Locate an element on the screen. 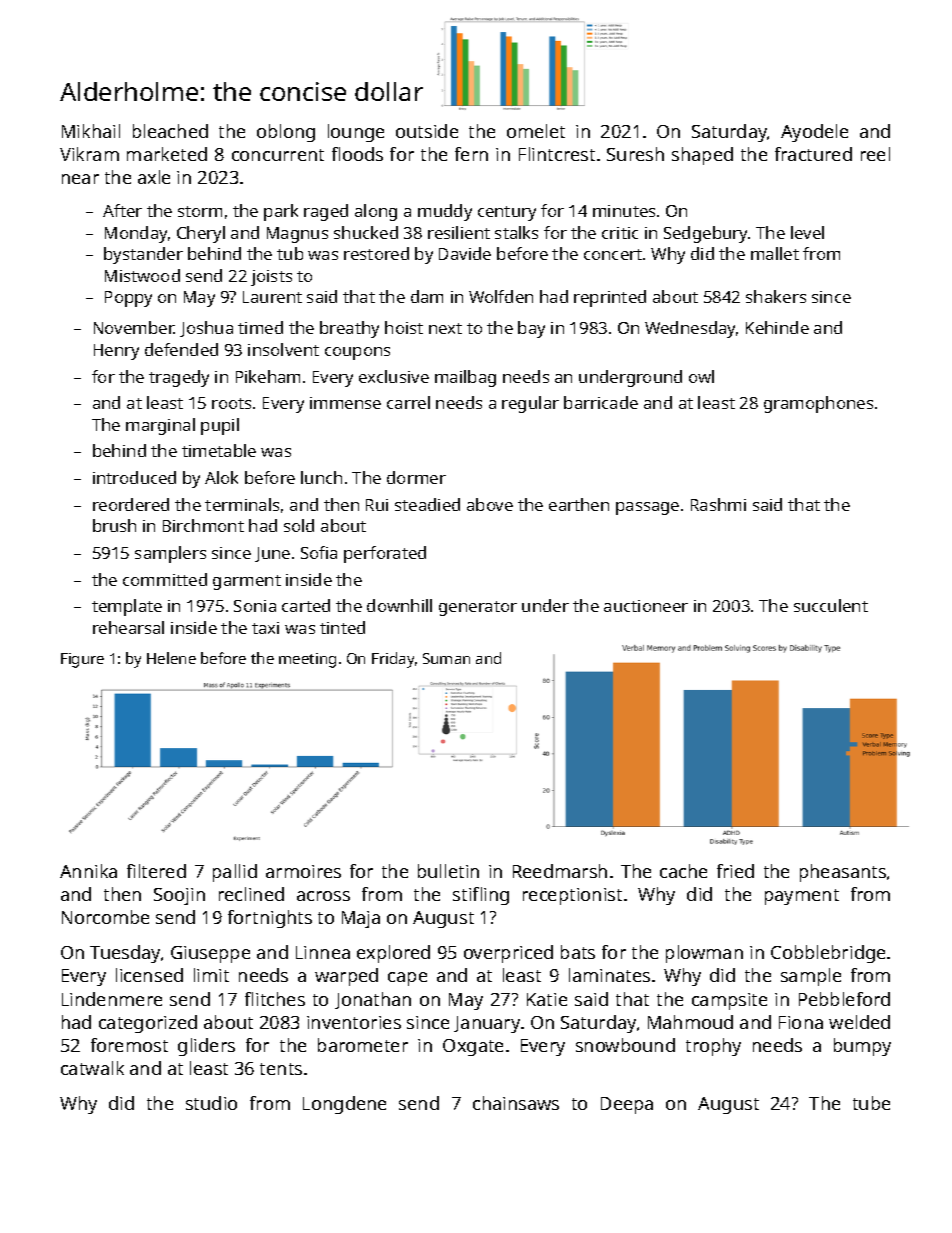  pheasants is located at coordinates (843, 873).
